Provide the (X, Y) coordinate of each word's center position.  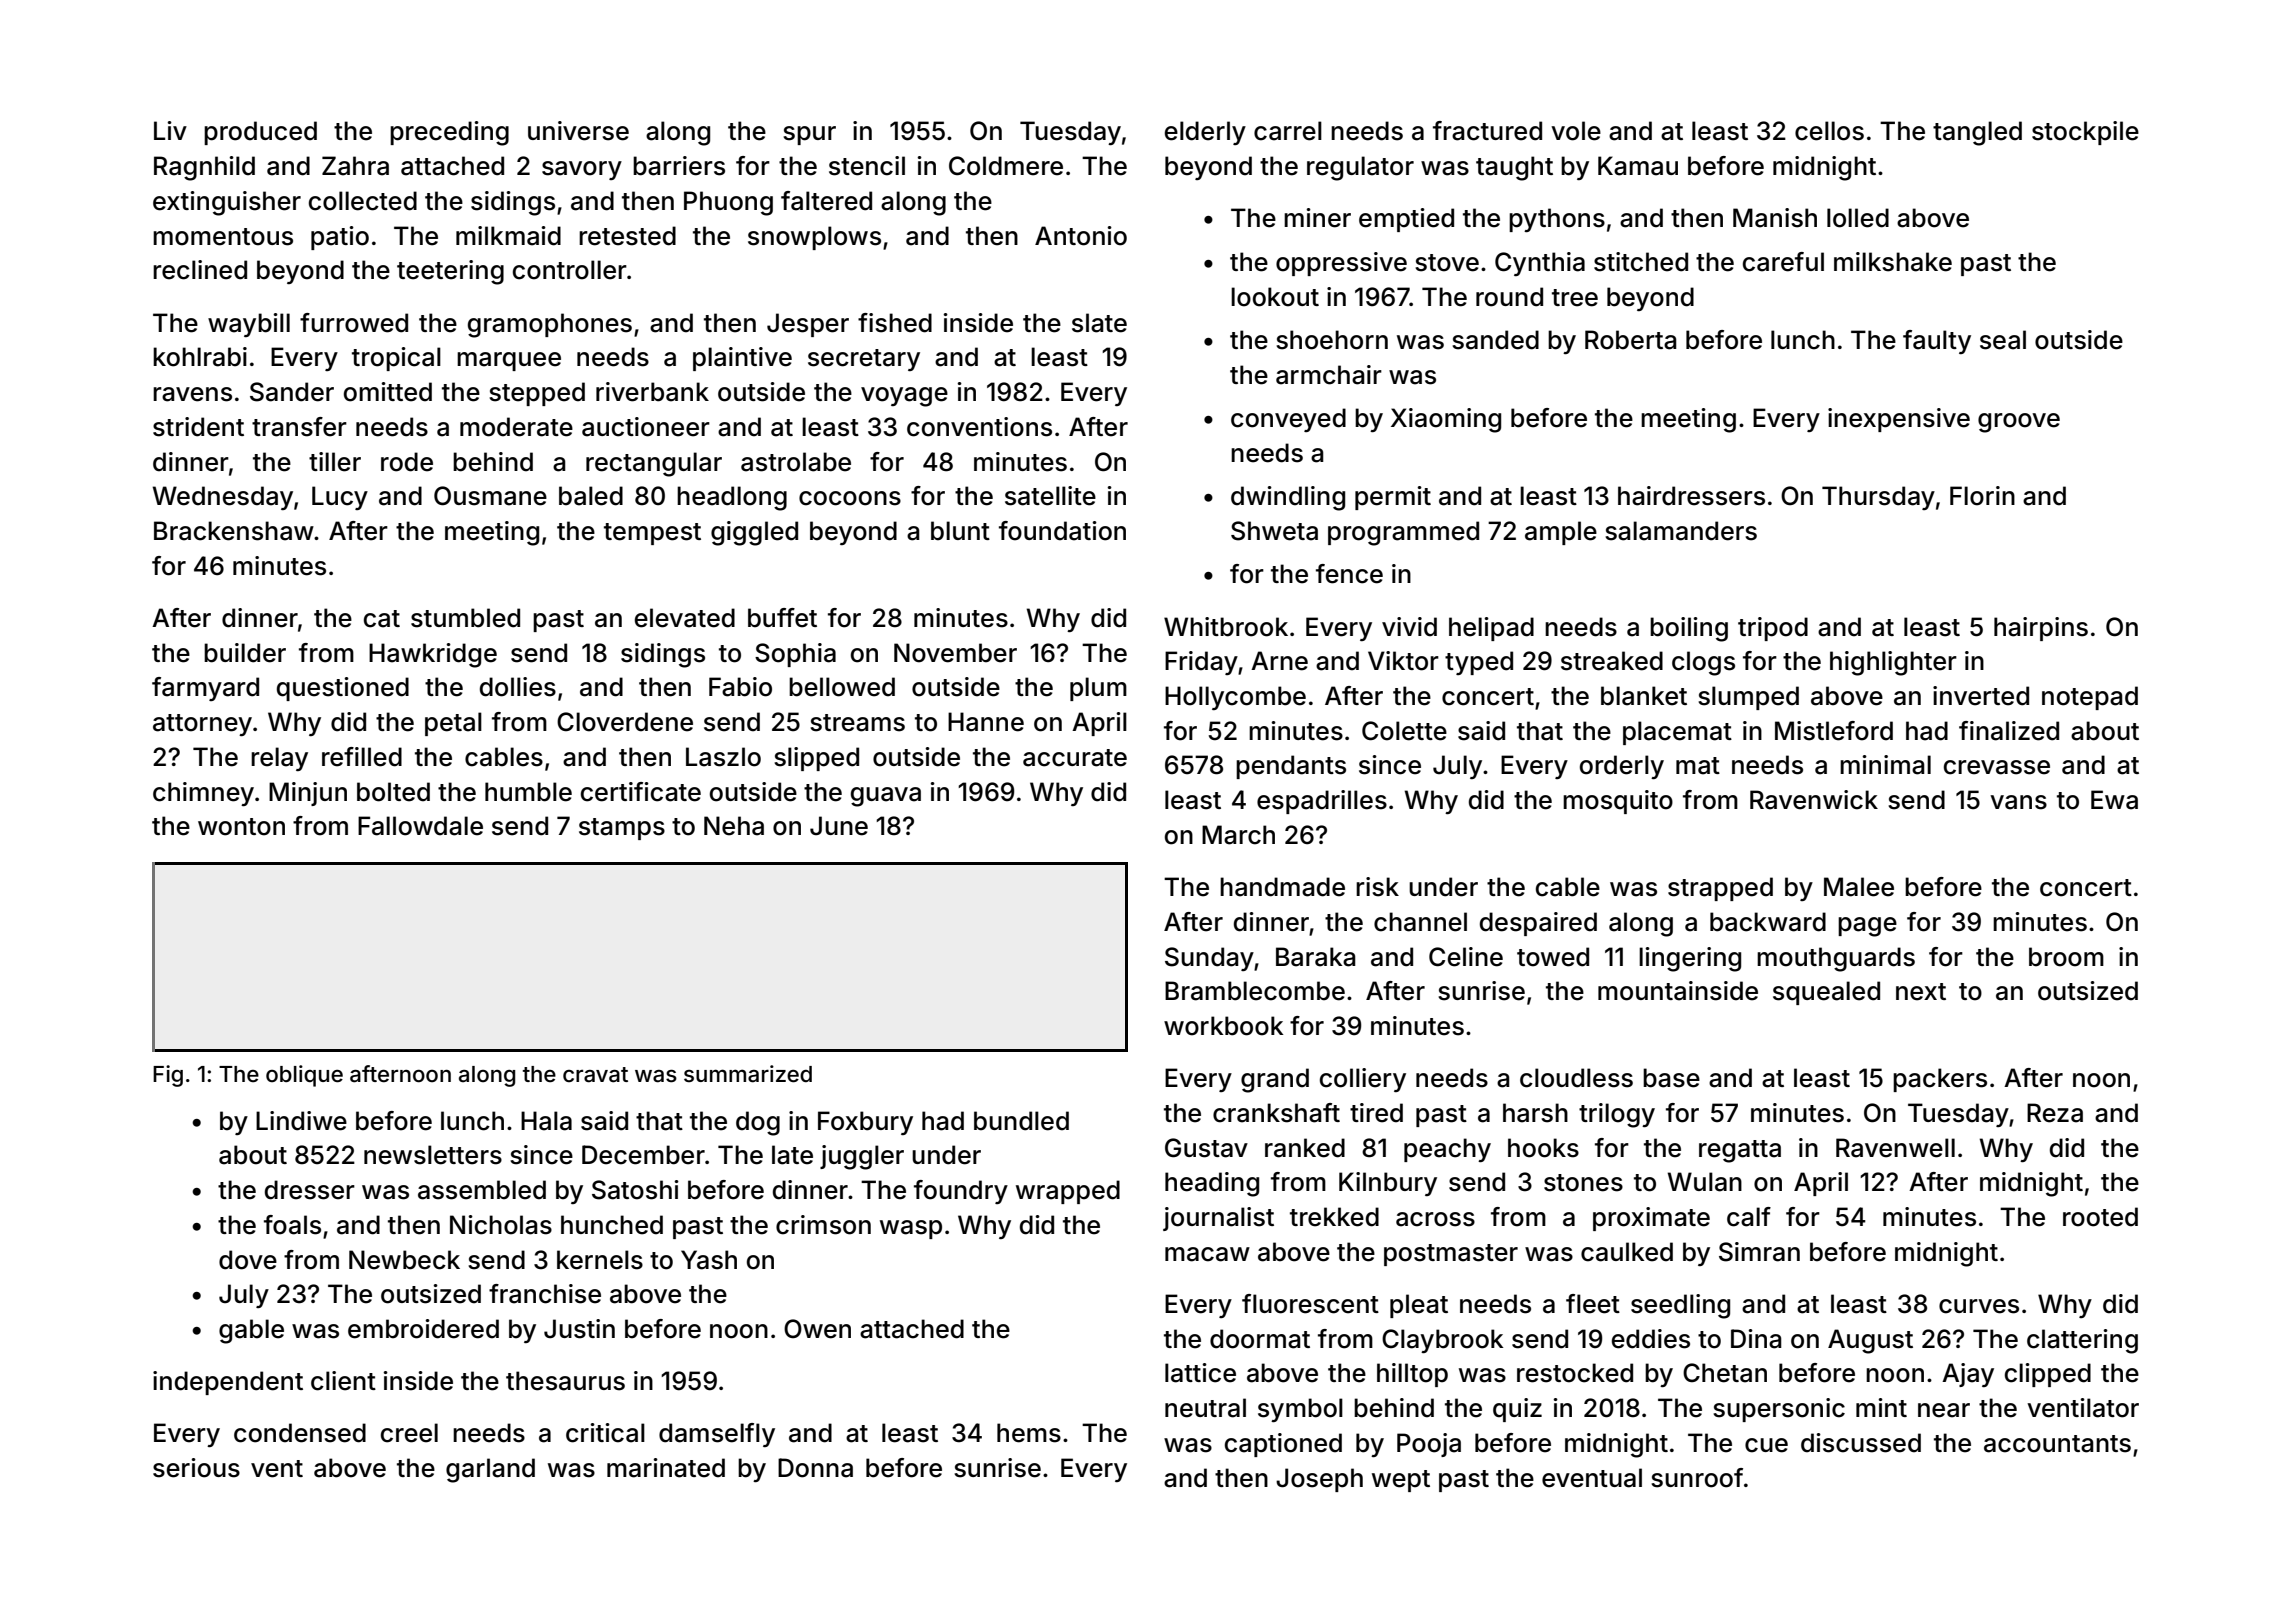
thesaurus (565, 1381)
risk (1377, 887)
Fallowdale (420, 826)
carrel (1288, 131)
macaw (1207, 1254)
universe (578, 131)
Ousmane (490, 496)
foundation (1062, 531)
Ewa (2114, 800)
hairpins (2041, 629)
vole (1576, 131)
